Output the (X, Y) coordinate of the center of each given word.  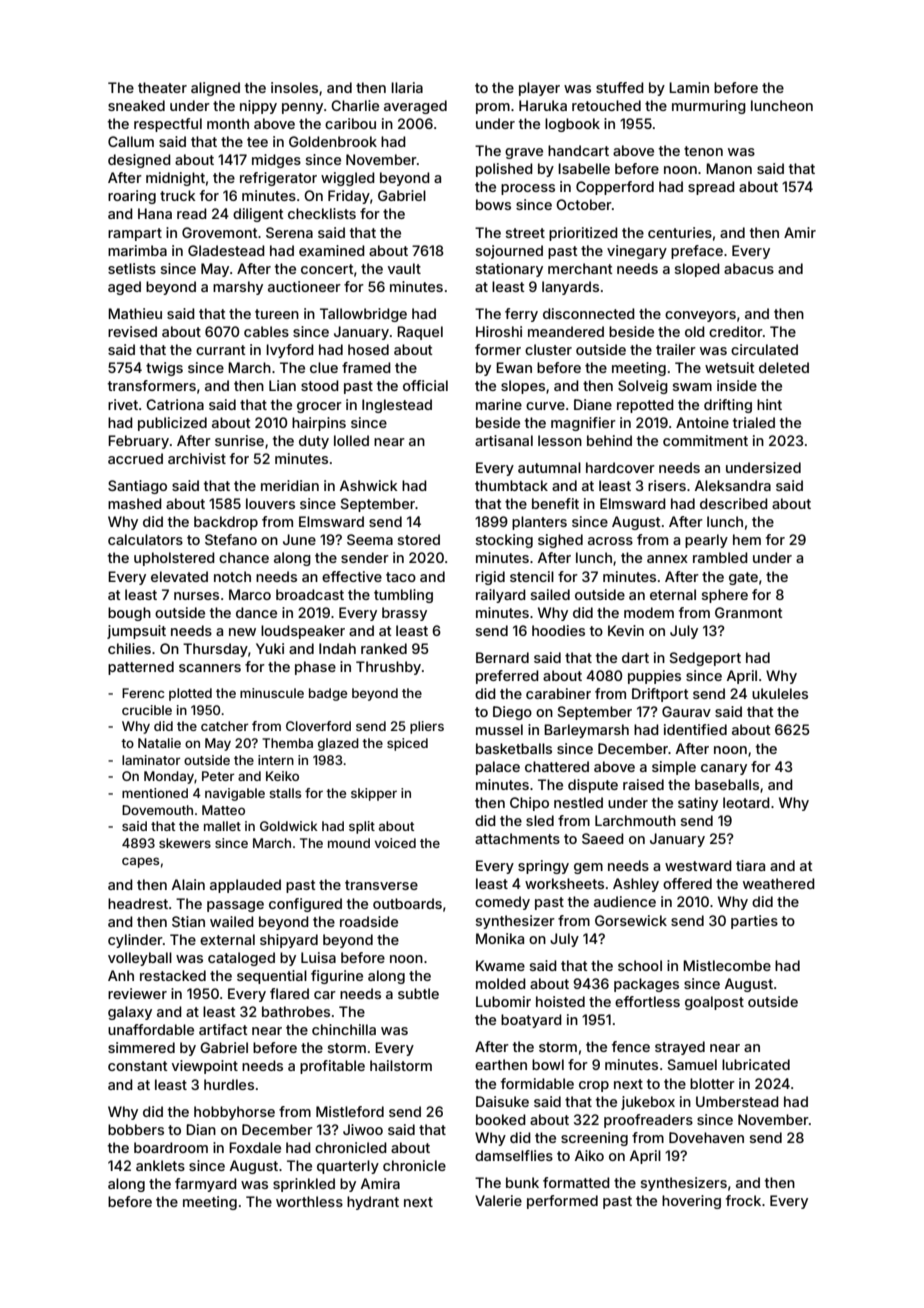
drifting (728, 406)
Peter (218, 776)
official (425, 385)
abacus (749, 268)
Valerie (498, 1200)
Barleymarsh (586, 731)
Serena (289, 232)
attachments (517, 838)
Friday (349, 197)
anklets (160, 1165)
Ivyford (290, 351)
